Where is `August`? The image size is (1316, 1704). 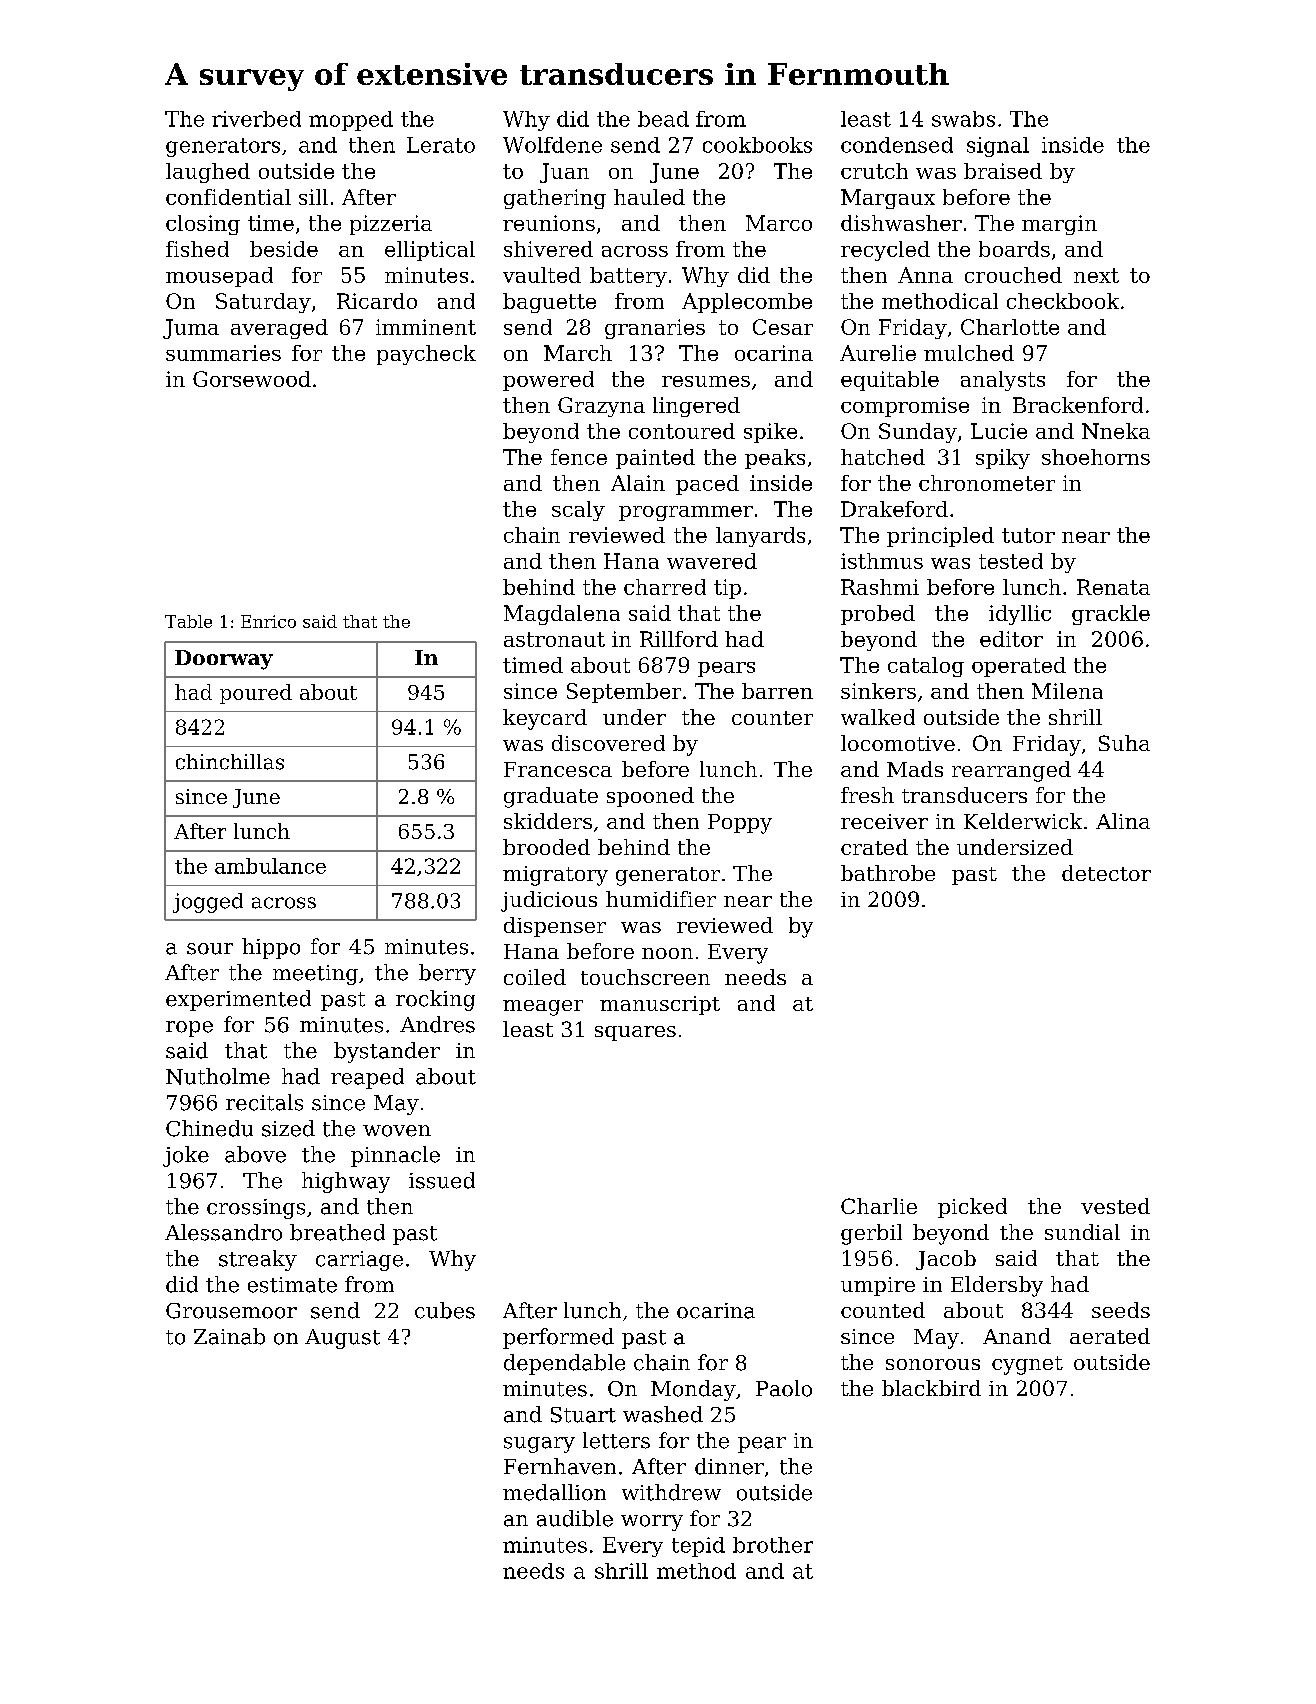 August is located at coordinates (342, 1339).
